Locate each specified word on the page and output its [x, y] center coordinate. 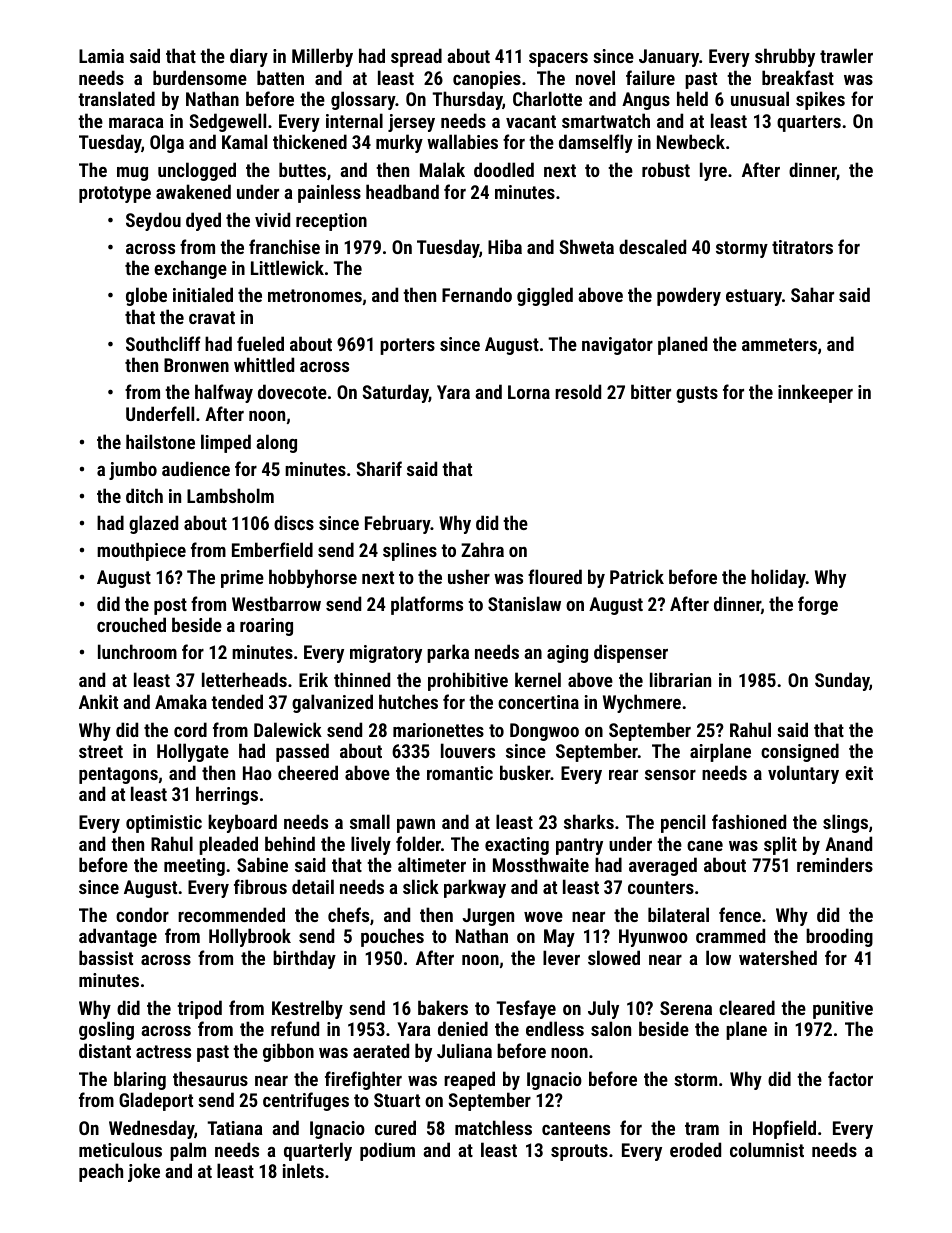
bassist [106, 957]
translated [116, 98]
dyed [203, 221]
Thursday [467, 100]
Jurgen [488, 917]
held [692, 98]
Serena [686, 1008]
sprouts [579, 1152]
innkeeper [815, 393]
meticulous [120, 1149]
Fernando [477, 294]
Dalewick [288, 729]
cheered [308, 772]
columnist [767, 1149]
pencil [683, 823]
